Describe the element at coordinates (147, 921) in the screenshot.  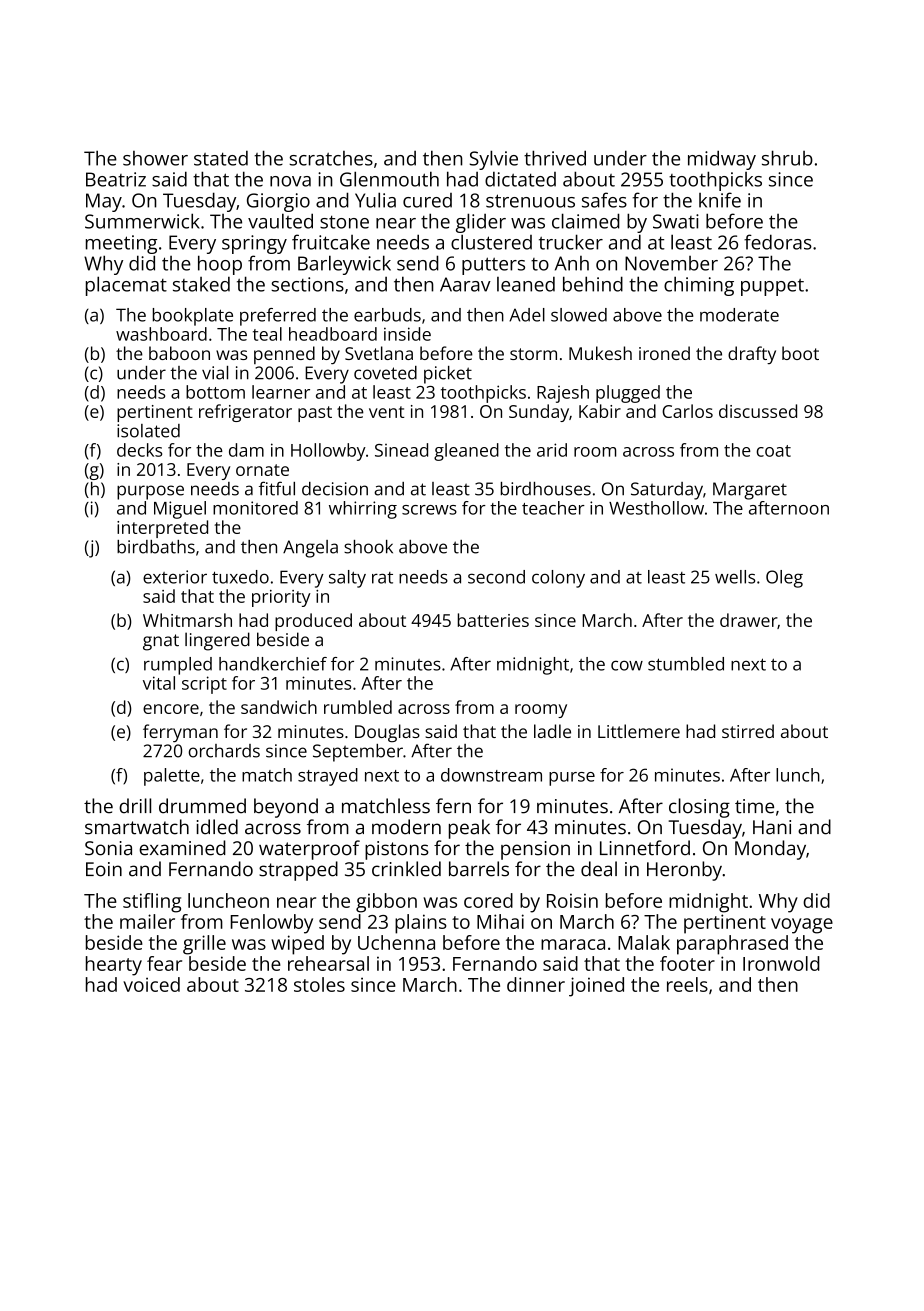
I see `mailer` at that location.
